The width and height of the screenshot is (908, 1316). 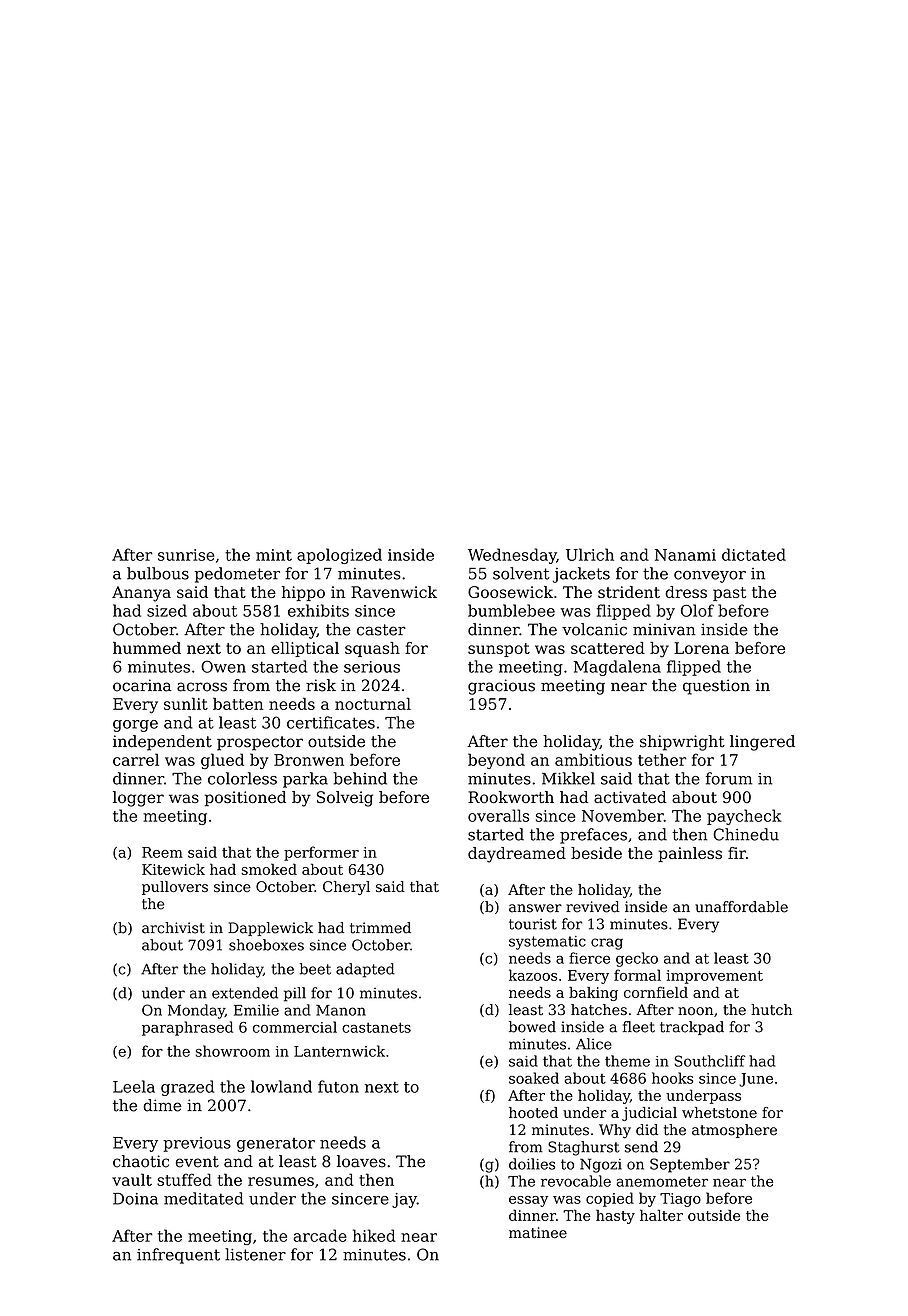 I want to click on halter, so click(x=661, y=1215).
